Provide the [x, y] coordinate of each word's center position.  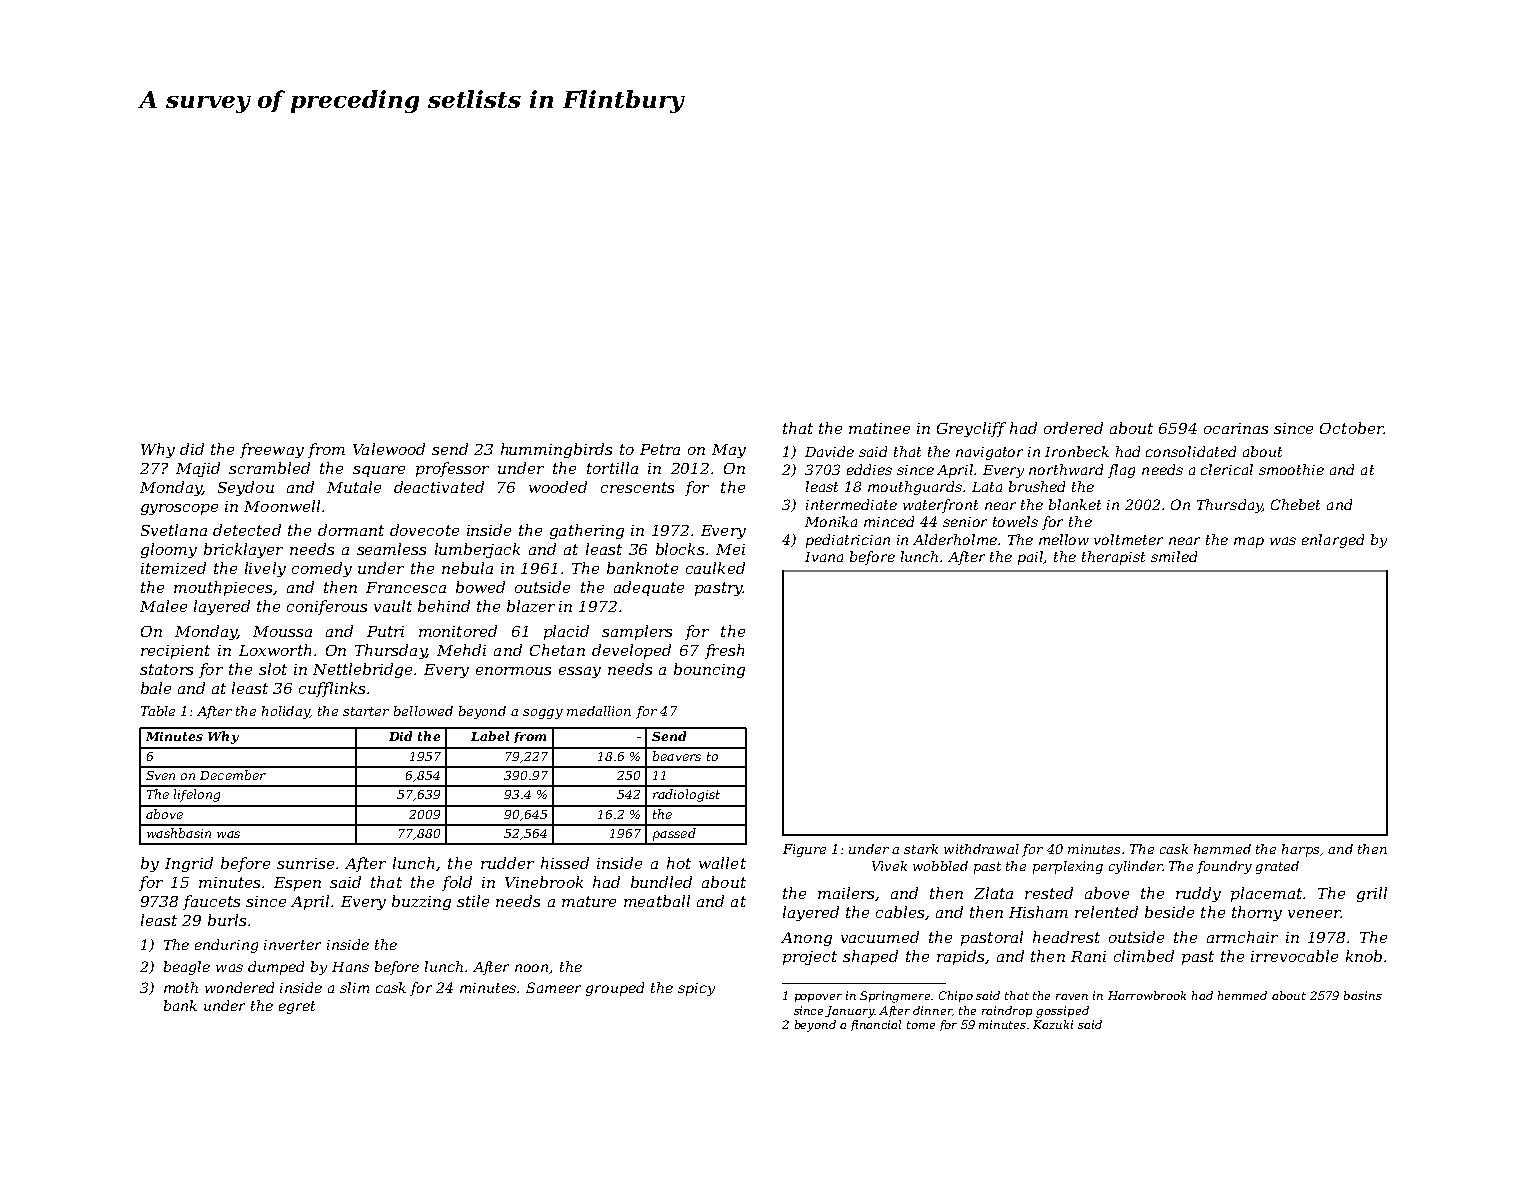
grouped [615, 989]
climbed [1144, 956]
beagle [187, 968]
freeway [272, 450]
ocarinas [1236, 428]
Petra [660, 449]
